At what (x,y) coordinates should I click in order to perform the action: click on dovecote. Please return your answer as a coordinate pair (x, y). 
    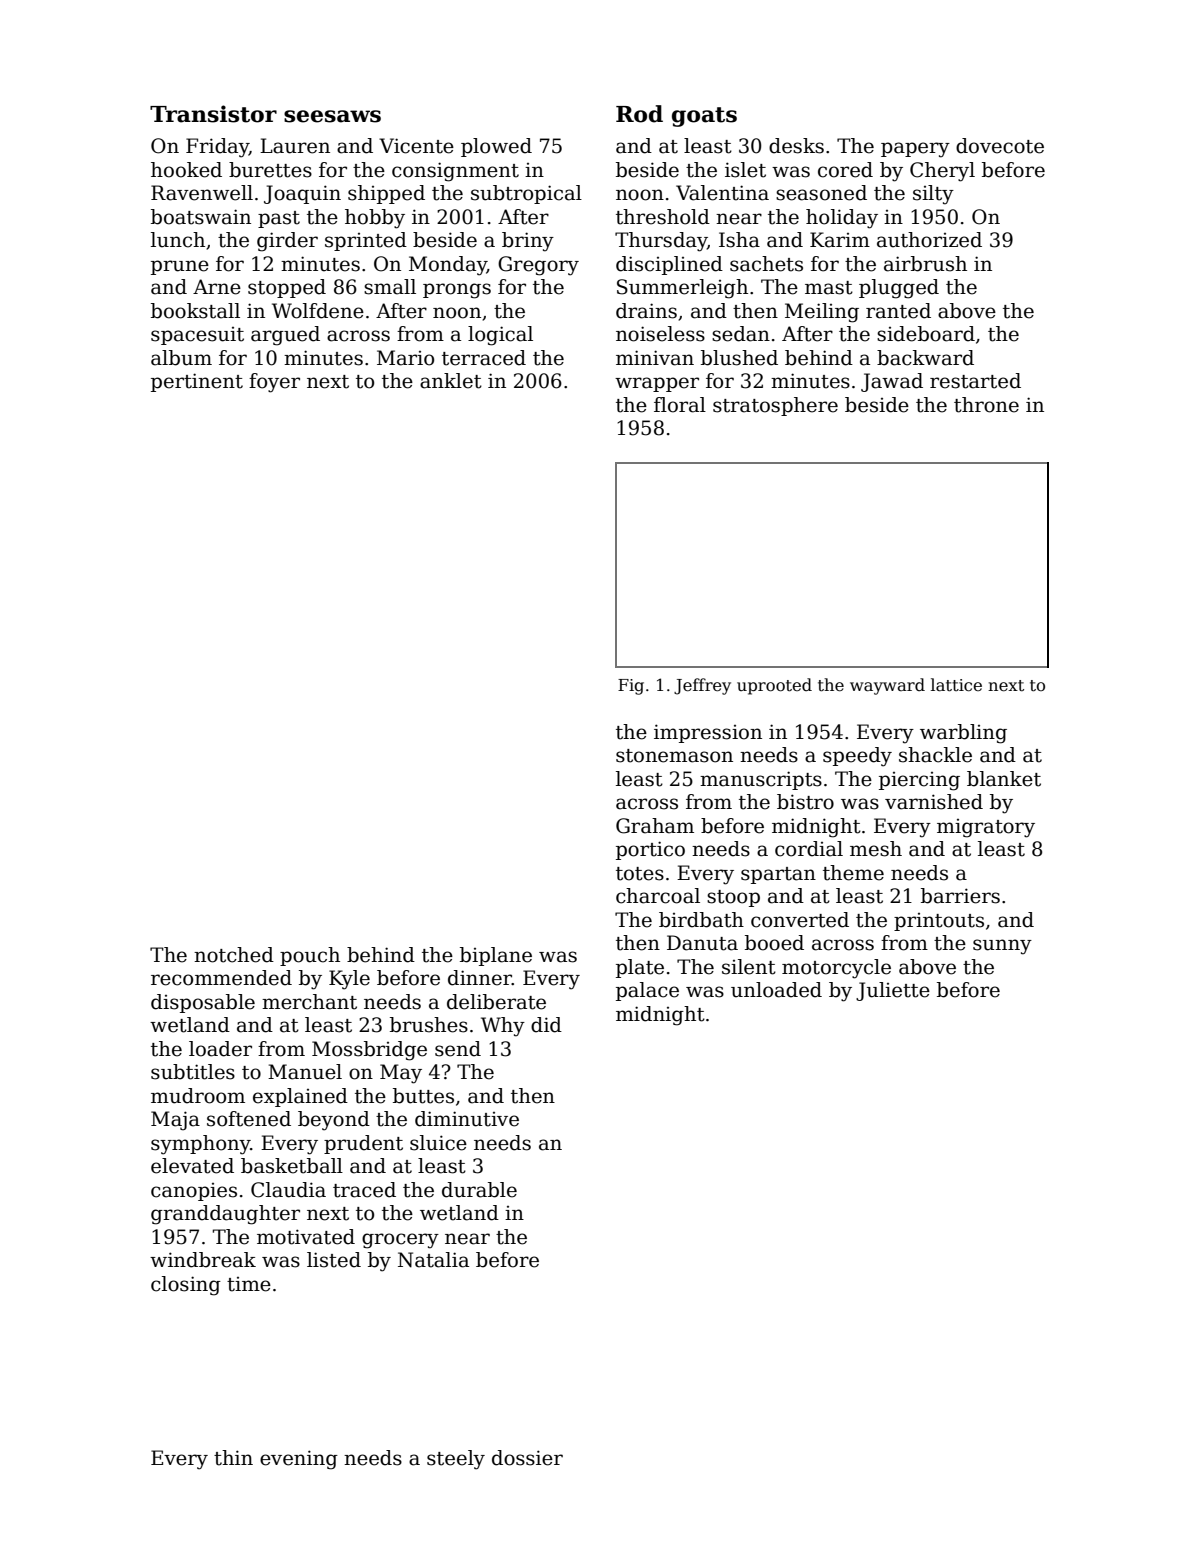
    Looking at the image, I should click on (1000, 146).
